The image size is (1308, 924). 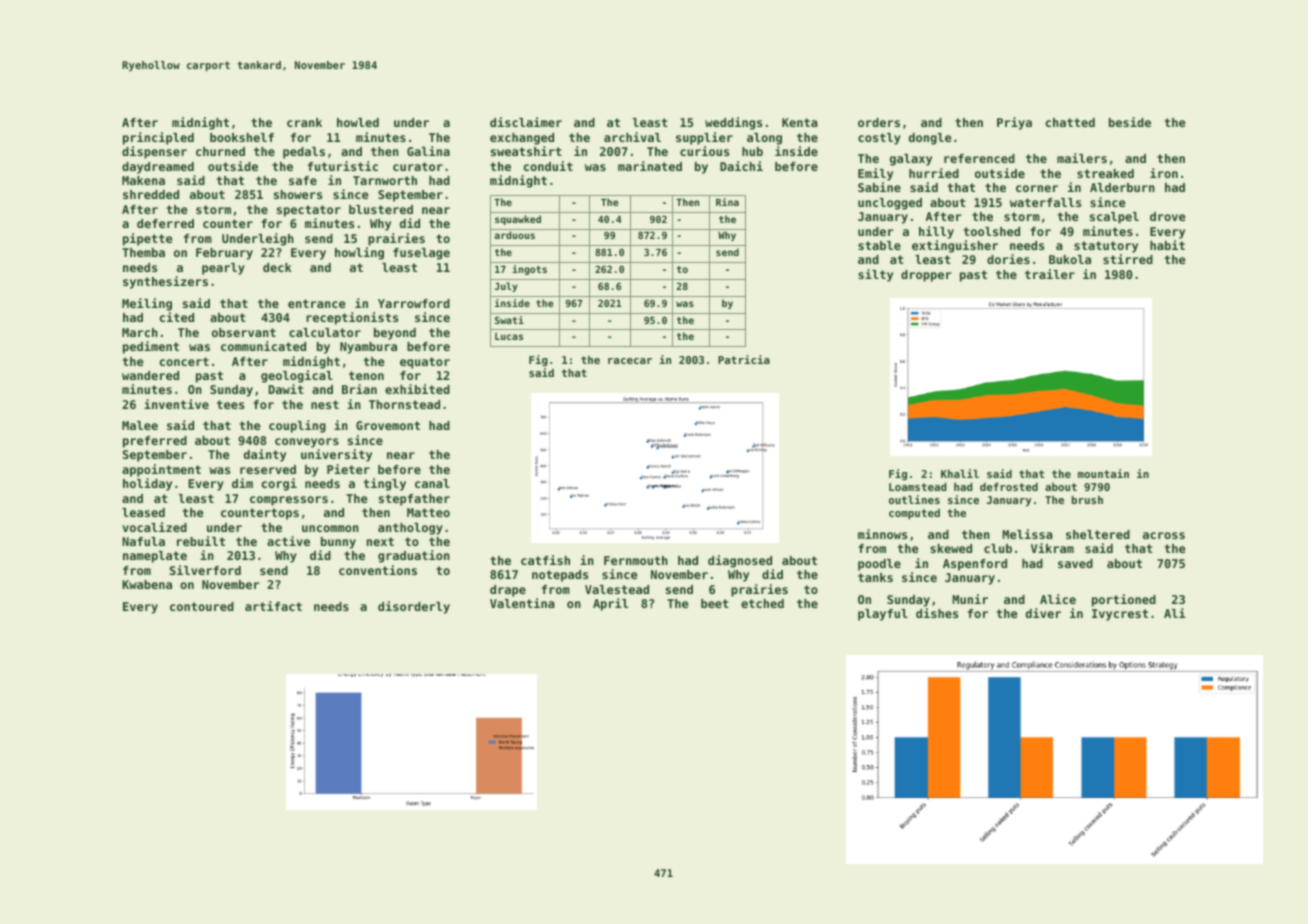 I want to click on Munir, so click(x=970, y=599).
